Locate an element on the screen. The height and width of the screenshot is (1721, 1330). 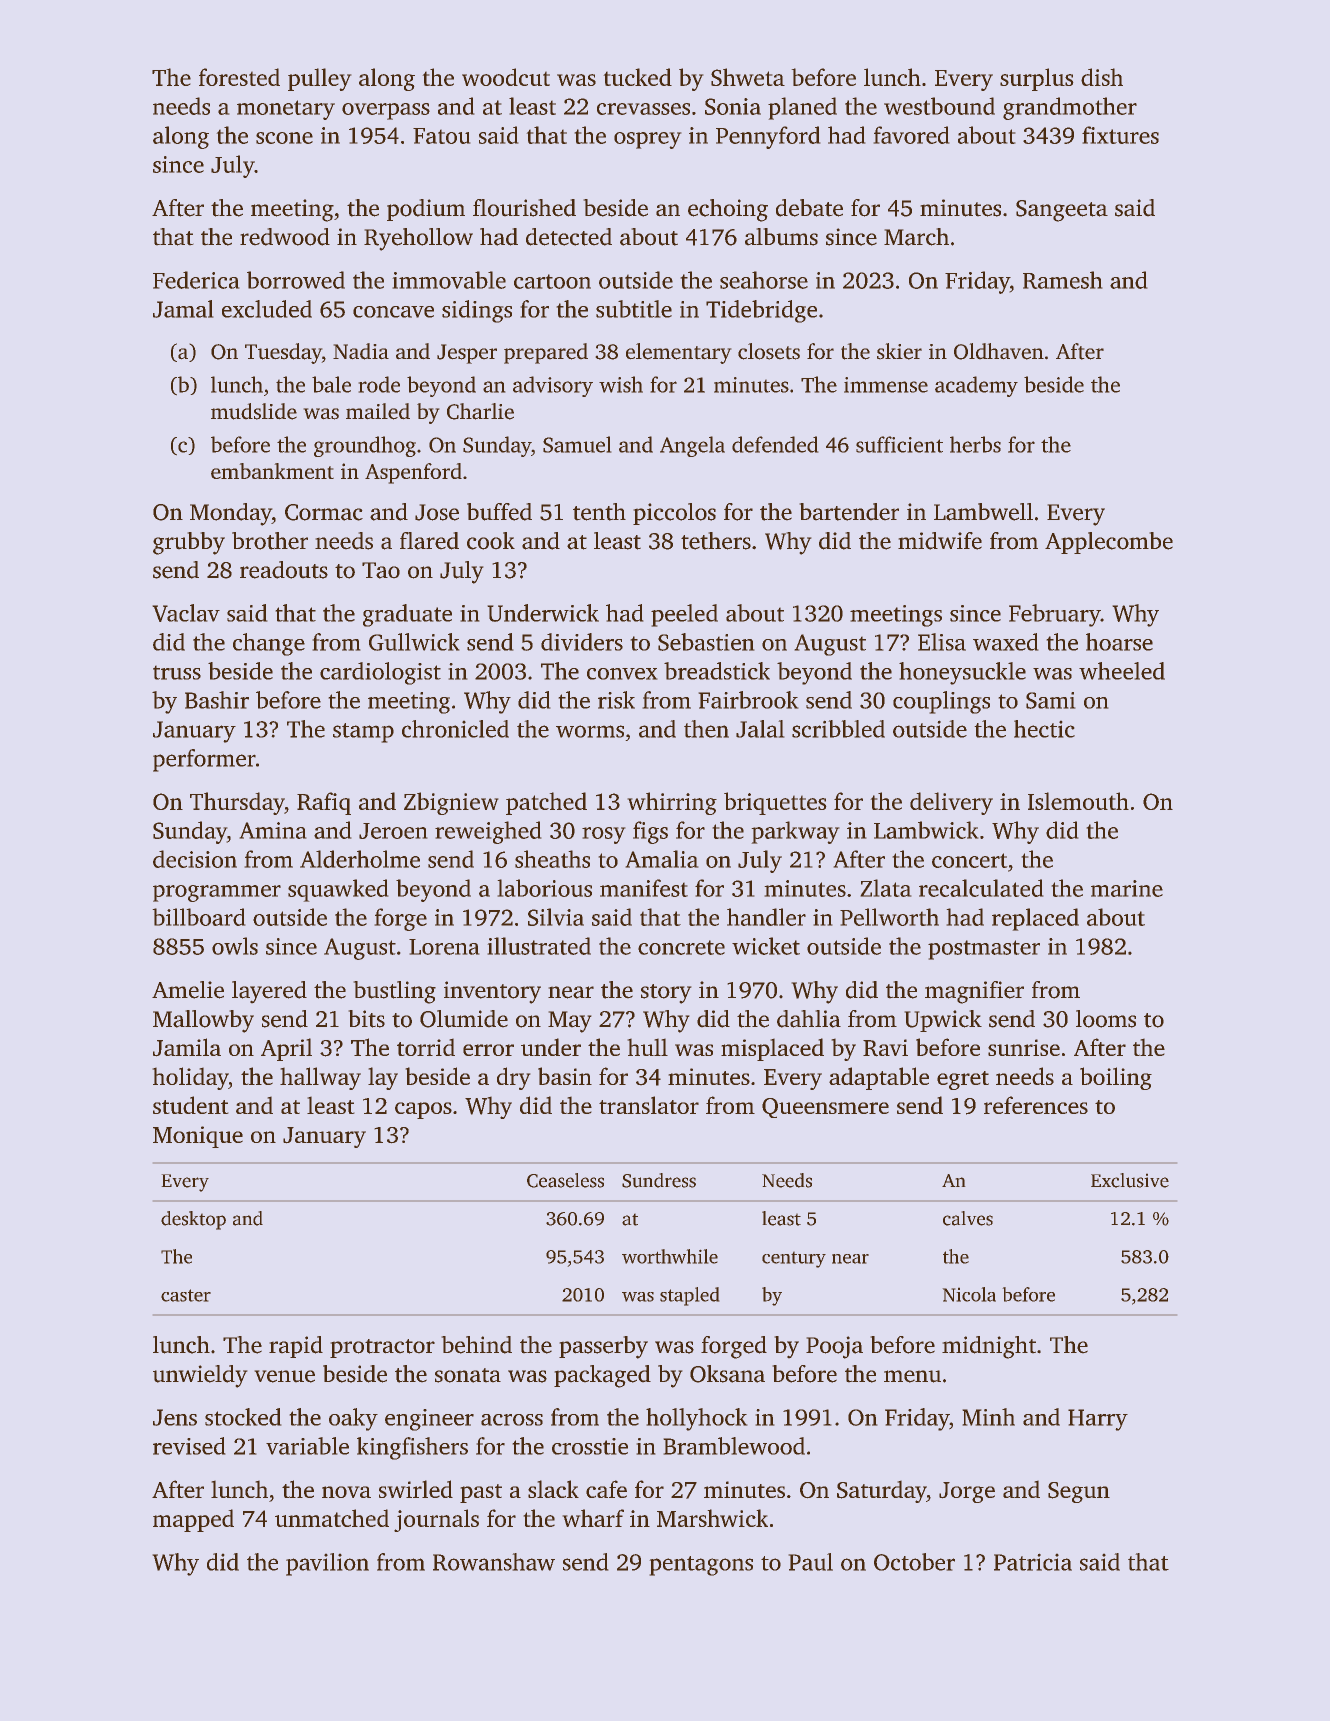
squawked is located at coordinates (338, 890).
